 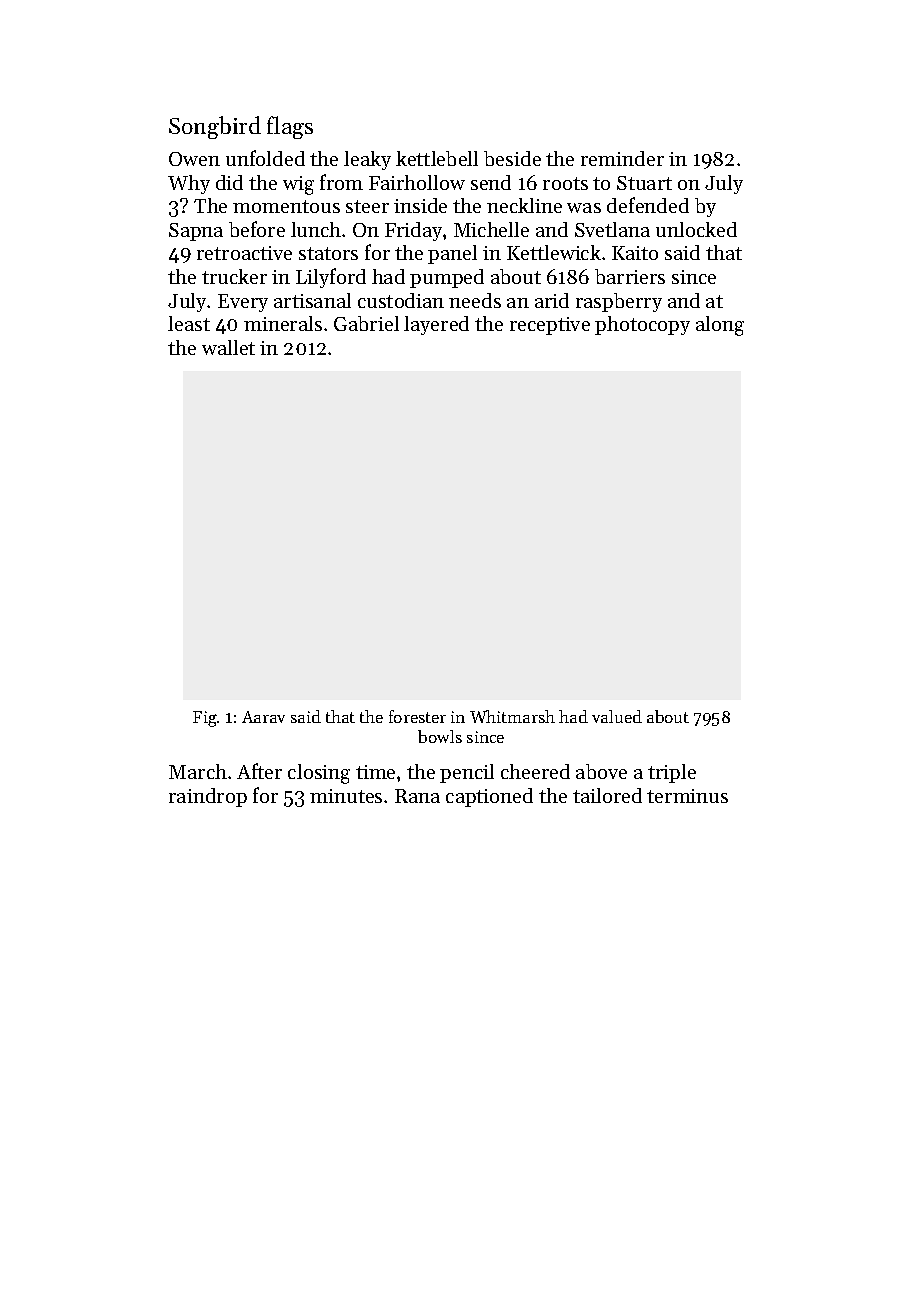 What do you see at coordinates (205, 719) in the screenshot?
I see `Fig` at bounding box center [205, 719].
